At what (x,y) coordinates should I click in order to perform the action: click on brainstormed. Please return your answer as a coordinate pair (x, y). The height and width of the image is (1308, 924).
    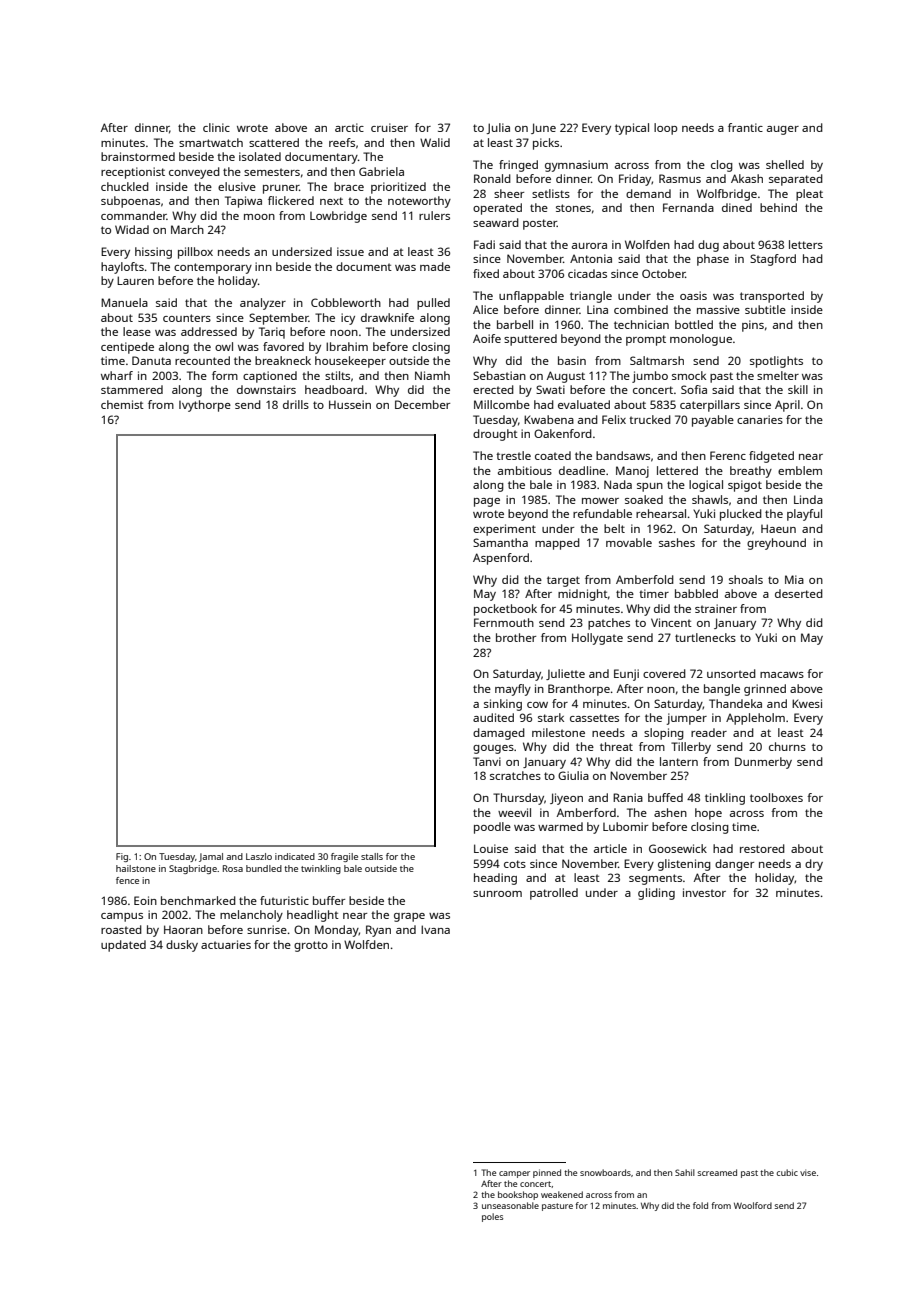
    Looking at the image, I should click on (138, 156).
